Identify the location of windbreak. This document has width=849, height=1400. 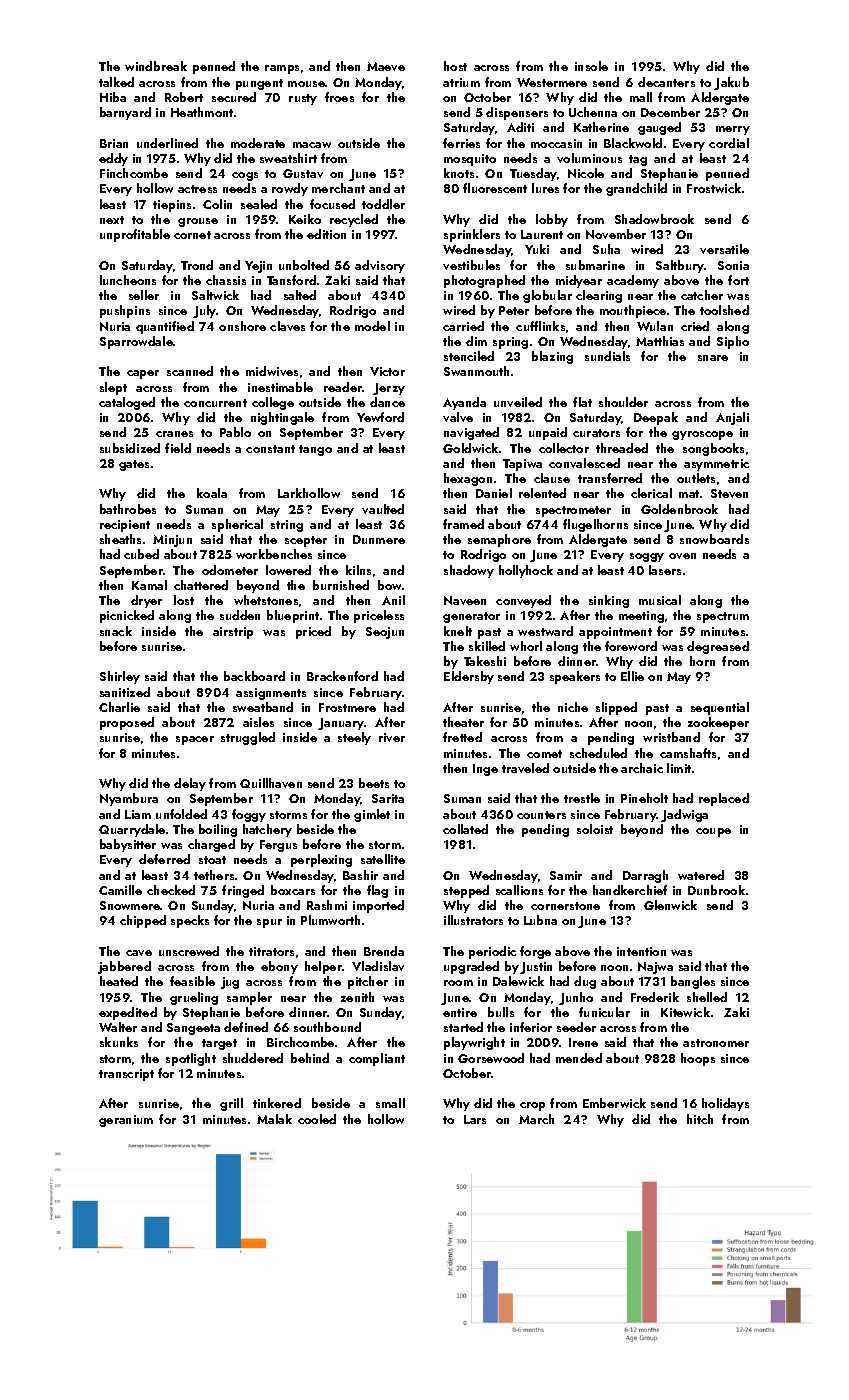
(156, 66).
